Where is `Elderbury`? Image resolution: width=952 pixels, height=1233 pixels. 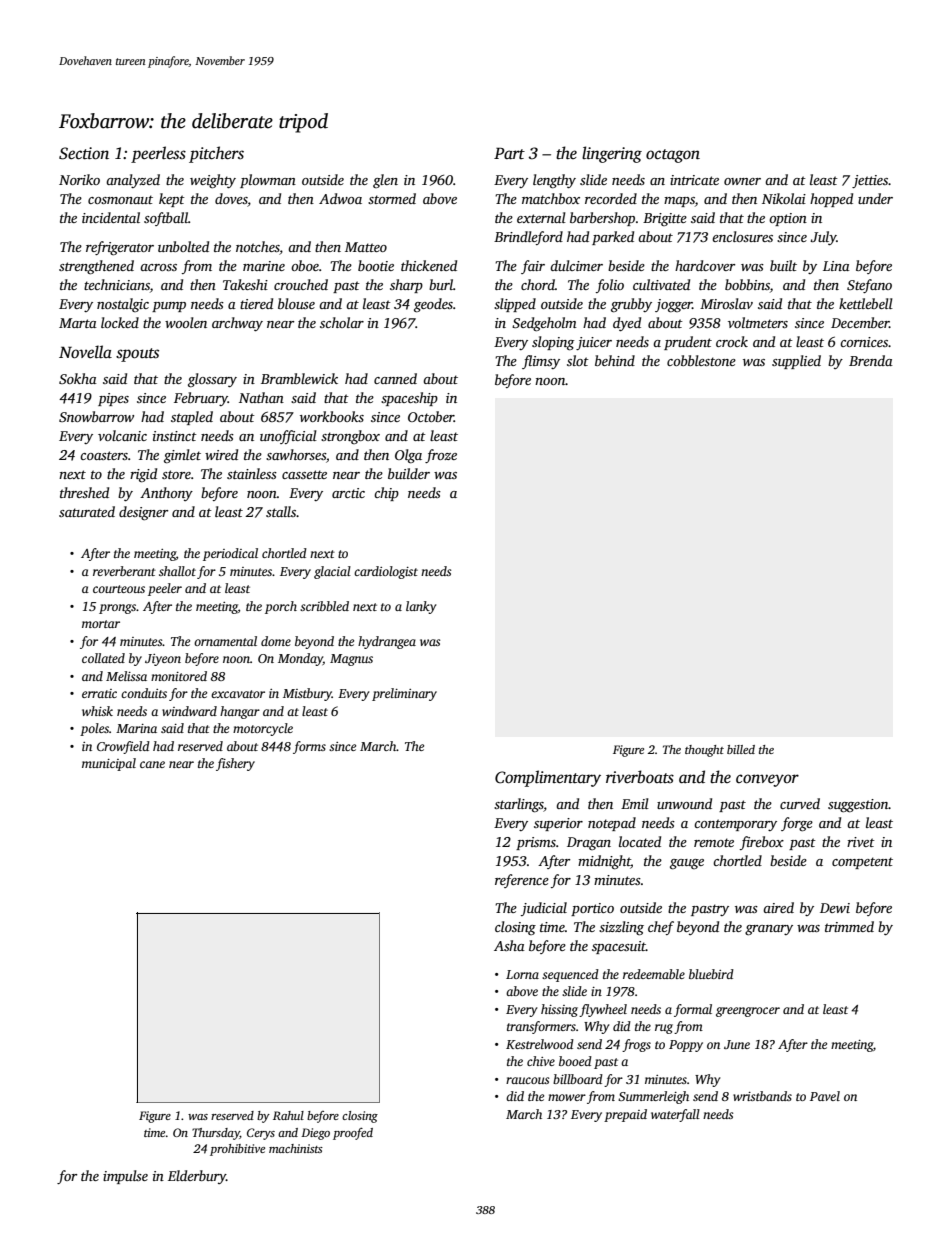 Elderbury is located at coordinates (197, 1177).
